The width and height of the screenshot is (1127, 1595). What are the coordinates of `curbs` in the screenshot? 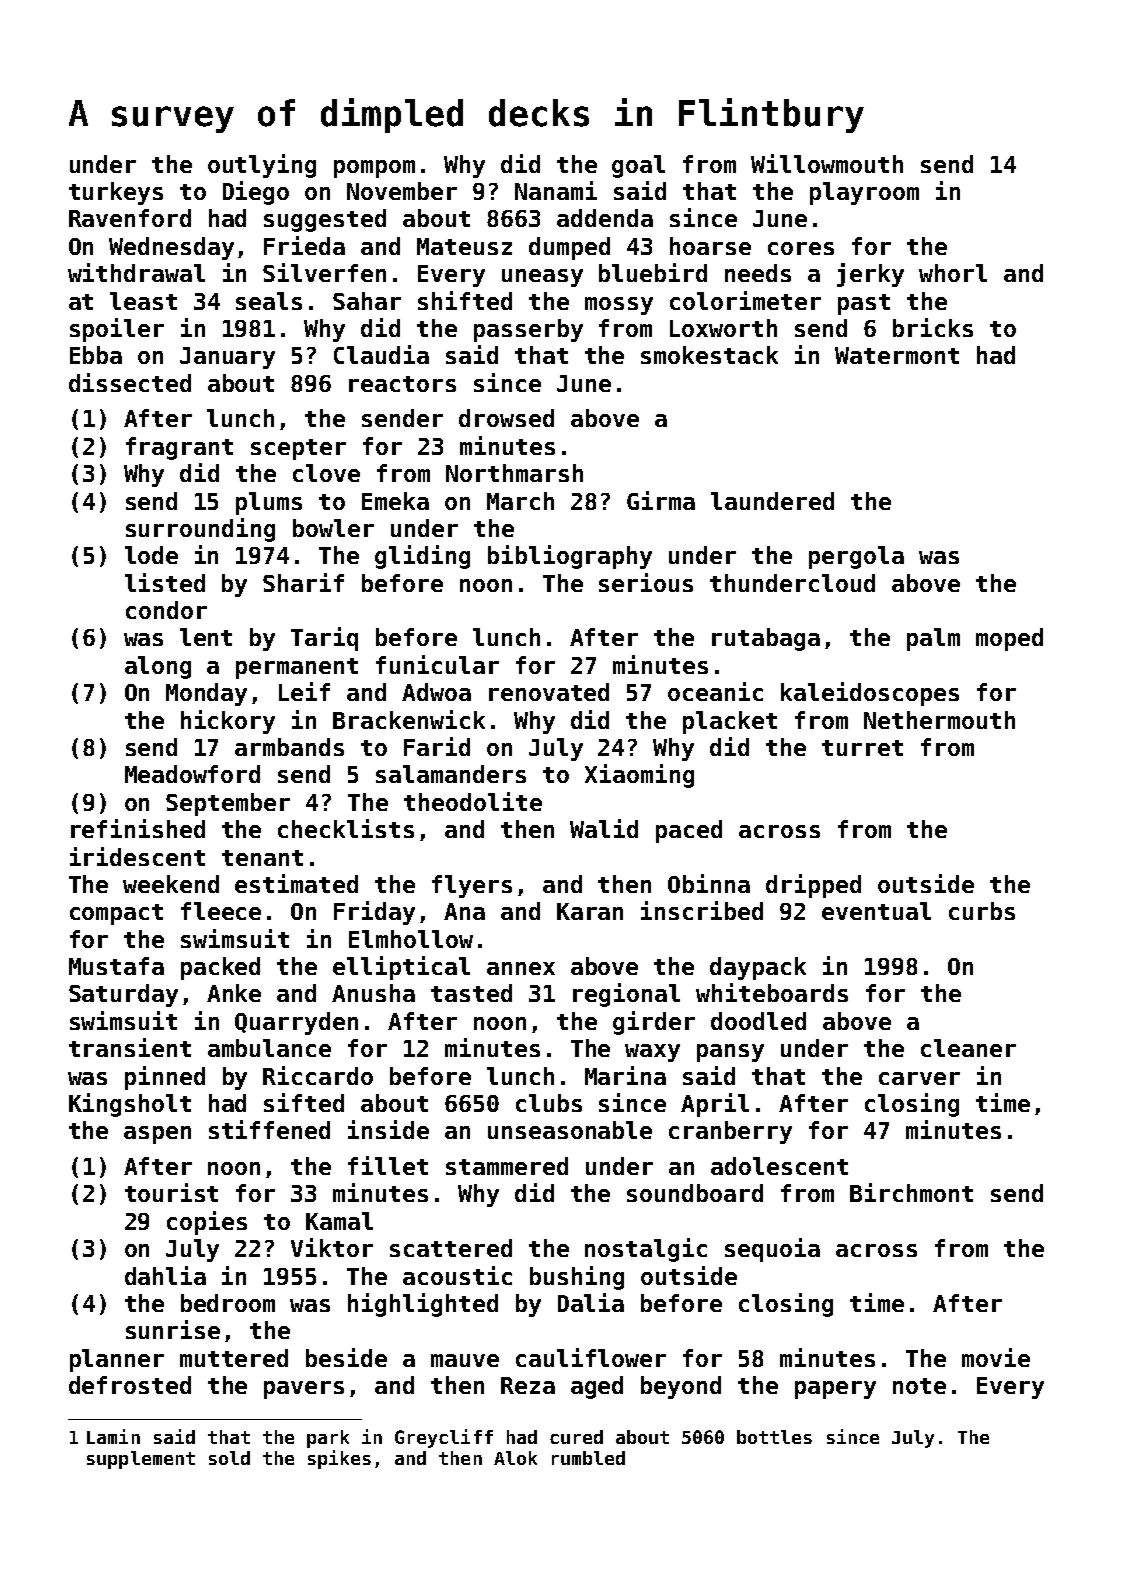 It's located at (982, 911).
